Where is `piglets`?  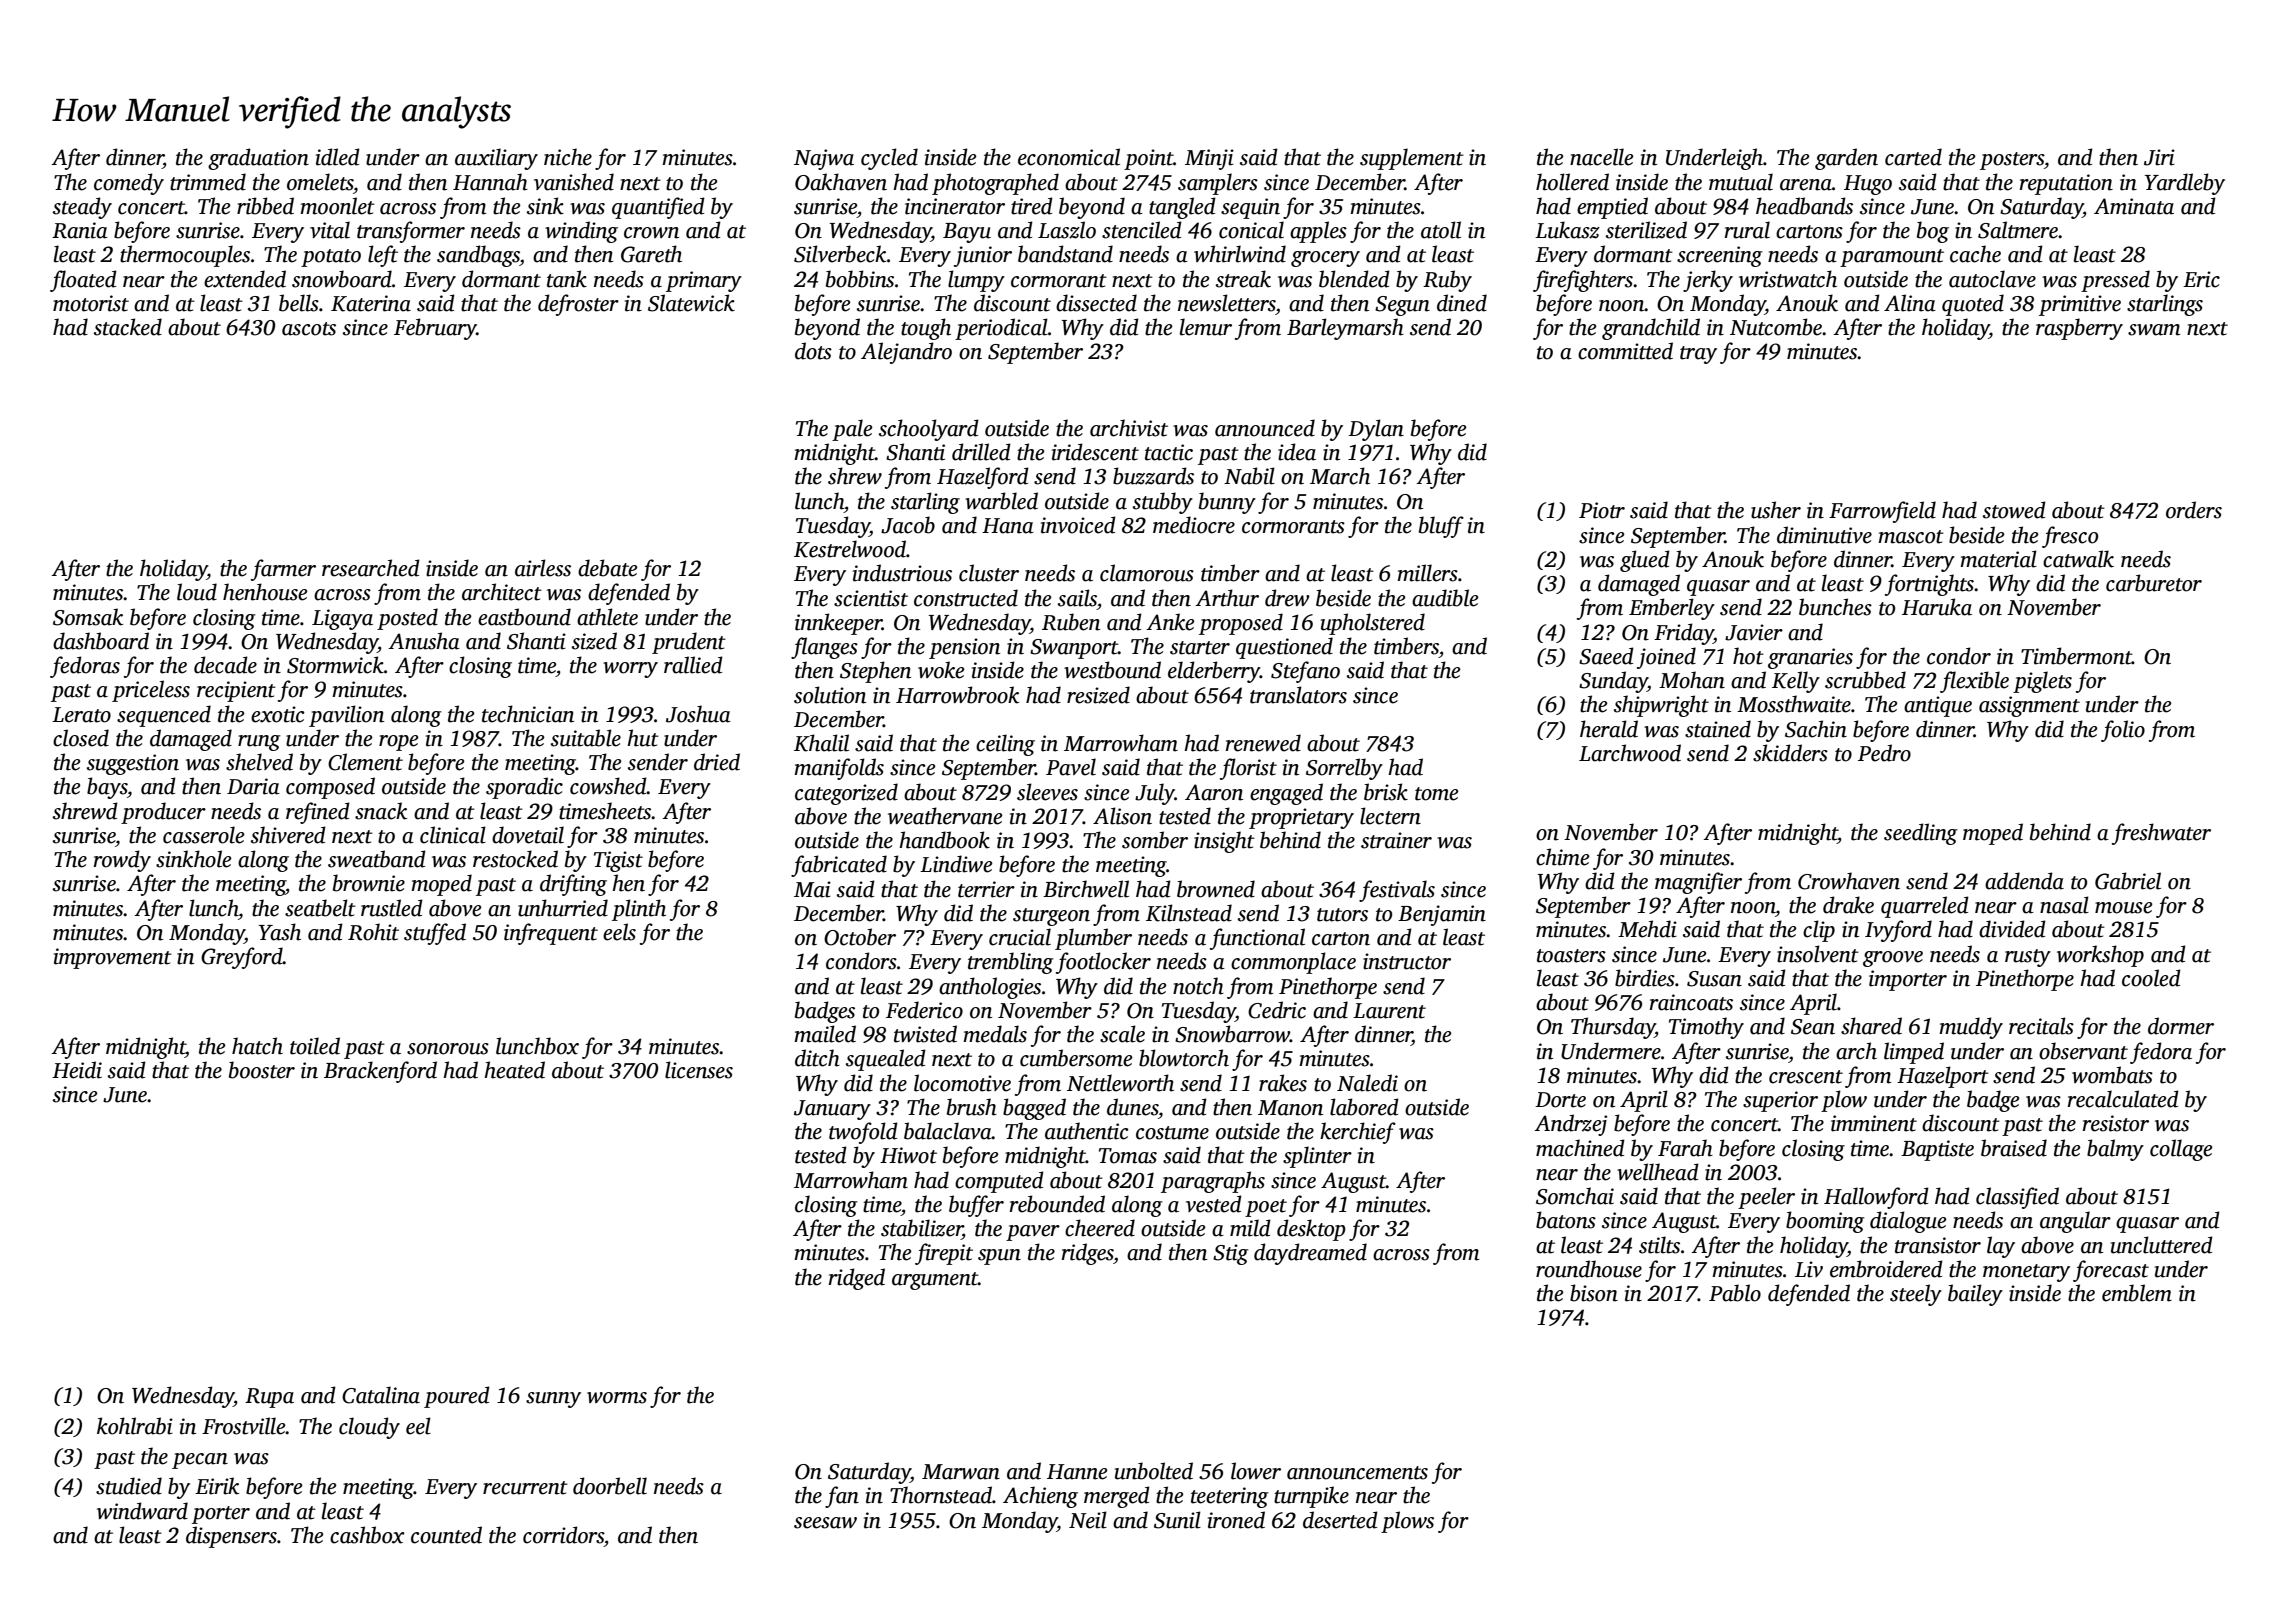 piglets is located at coordinates (2042, 682).
